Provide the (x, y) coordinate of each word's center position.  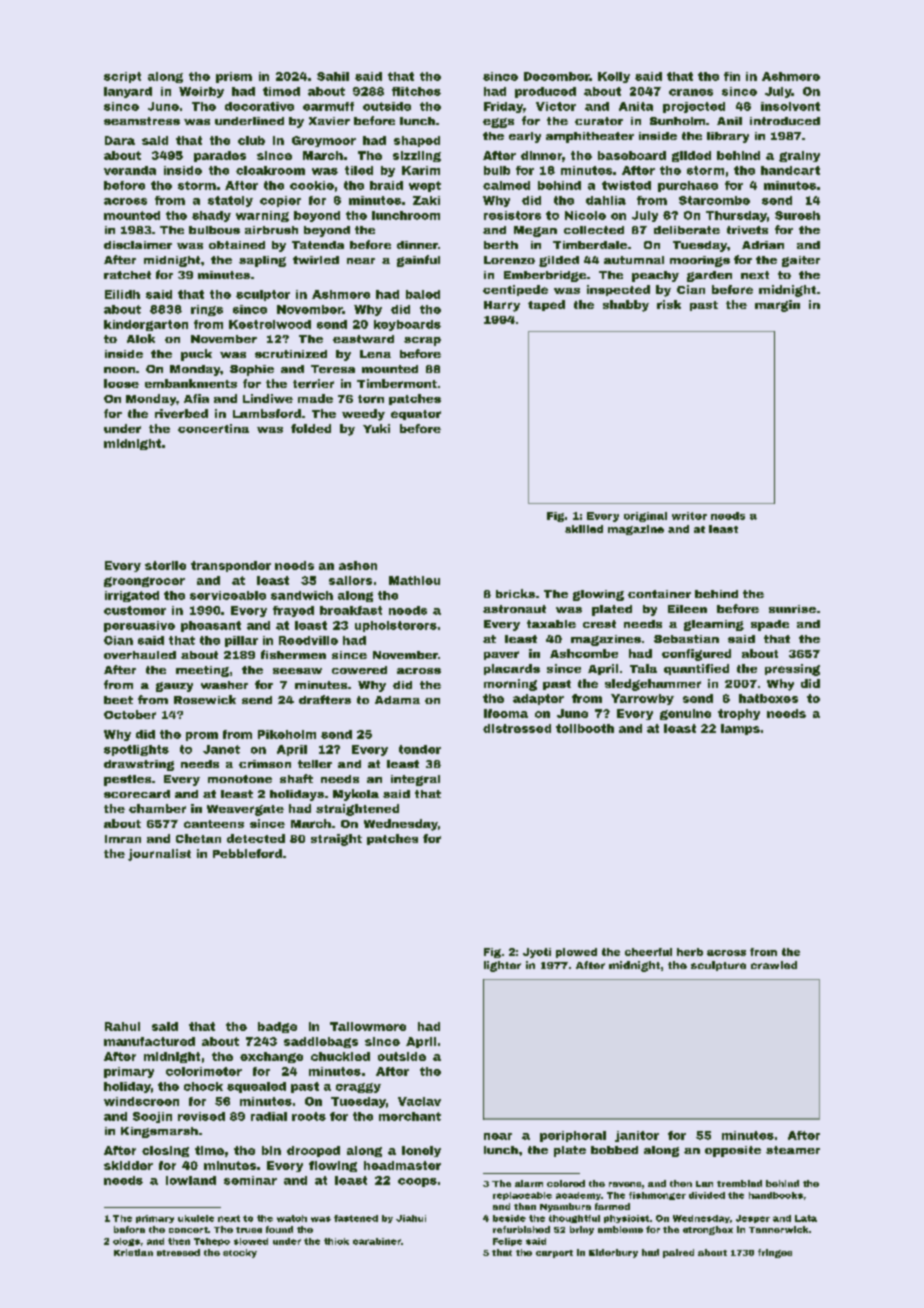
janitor (637, 1136)
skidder (128, 1165)
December (557, 76)
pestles (127, 780)
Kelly (614, 77)
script (122, 77)
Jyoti (537, 953)
